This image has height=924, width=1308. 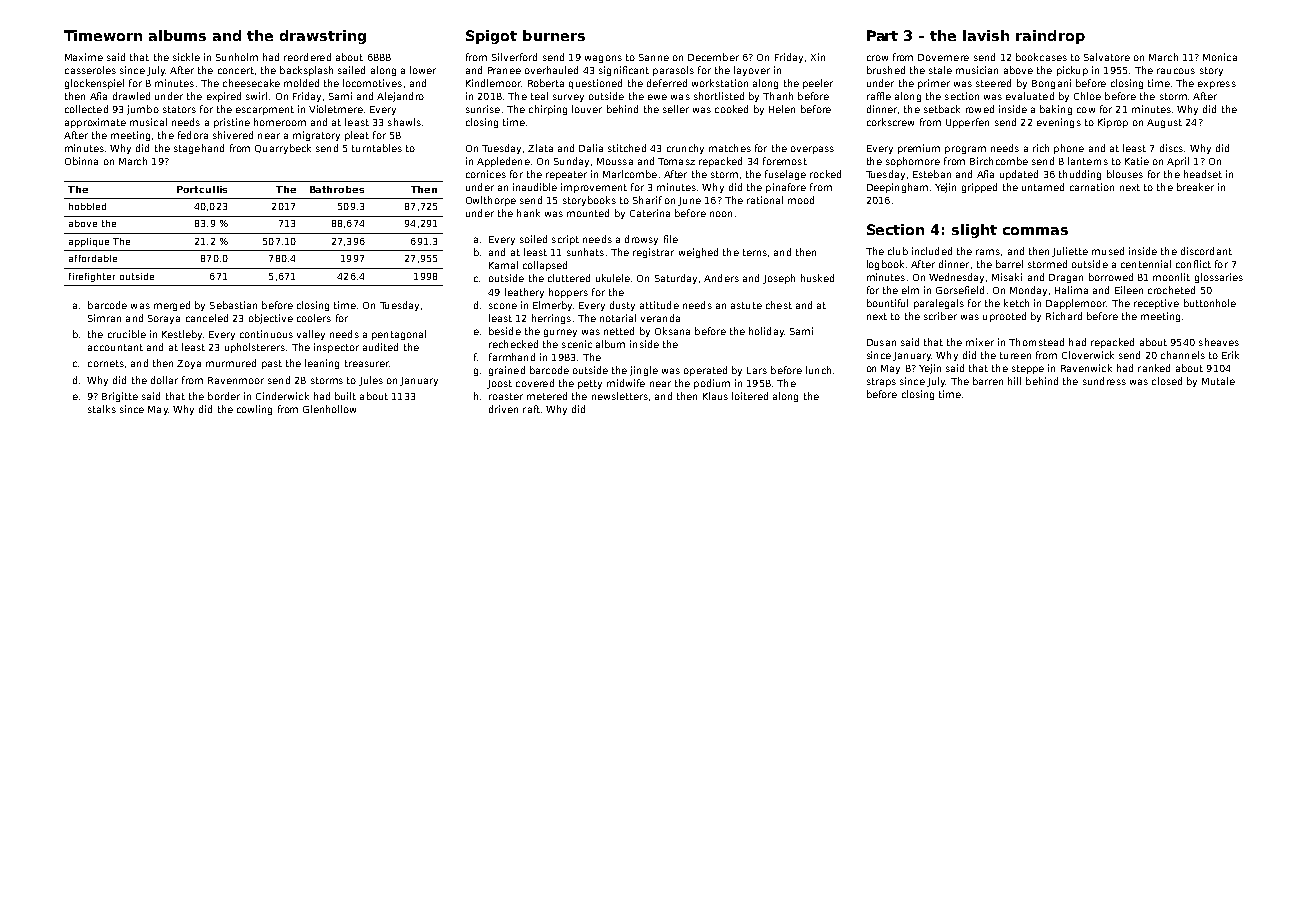 I want to click on bountiful, so click(x=887, y=303).
